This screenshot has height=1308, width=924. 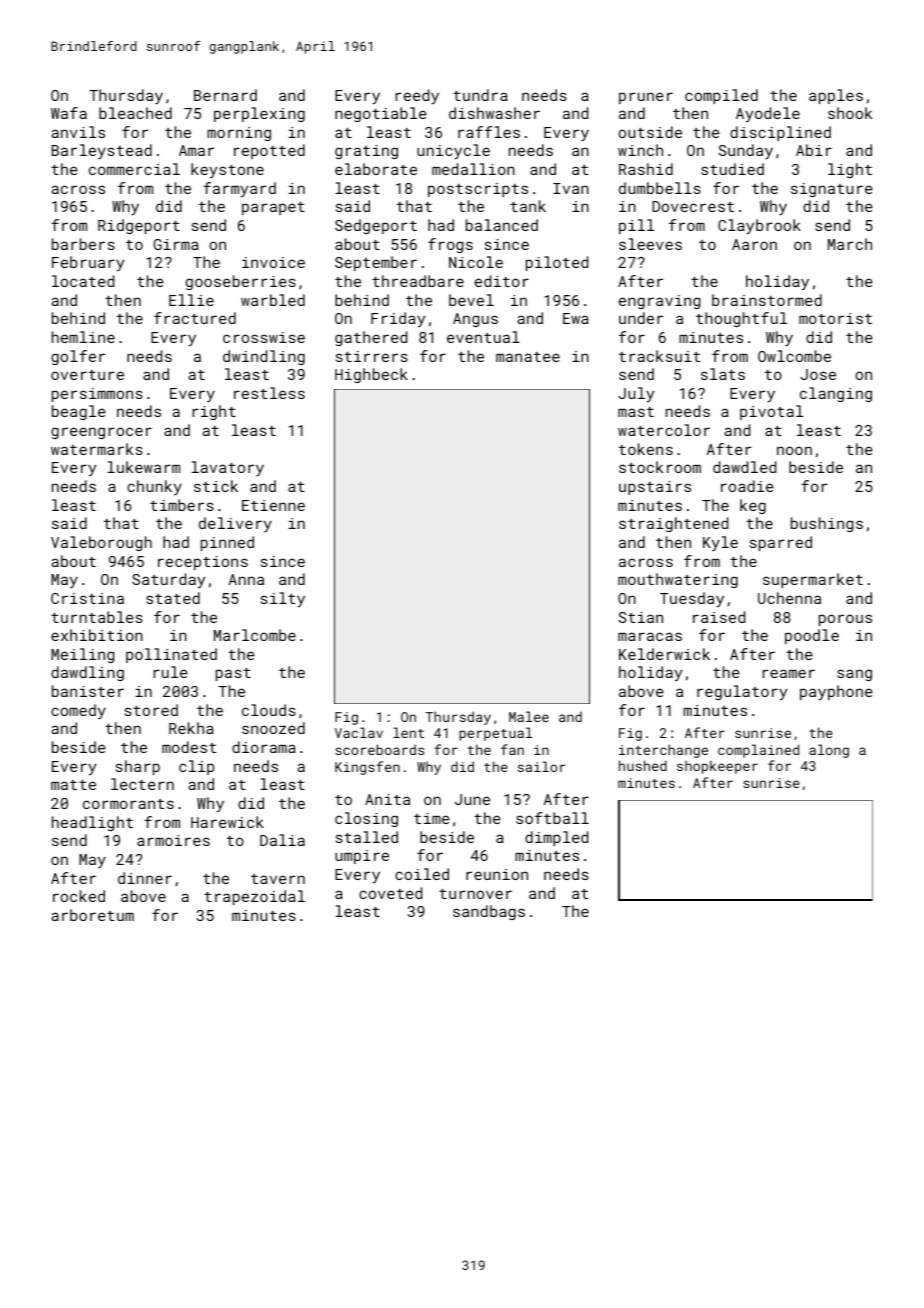 What do you see at coordinates (235, 524) in the screenshot?
I see `delivery` at bounding box center [235, 524].
